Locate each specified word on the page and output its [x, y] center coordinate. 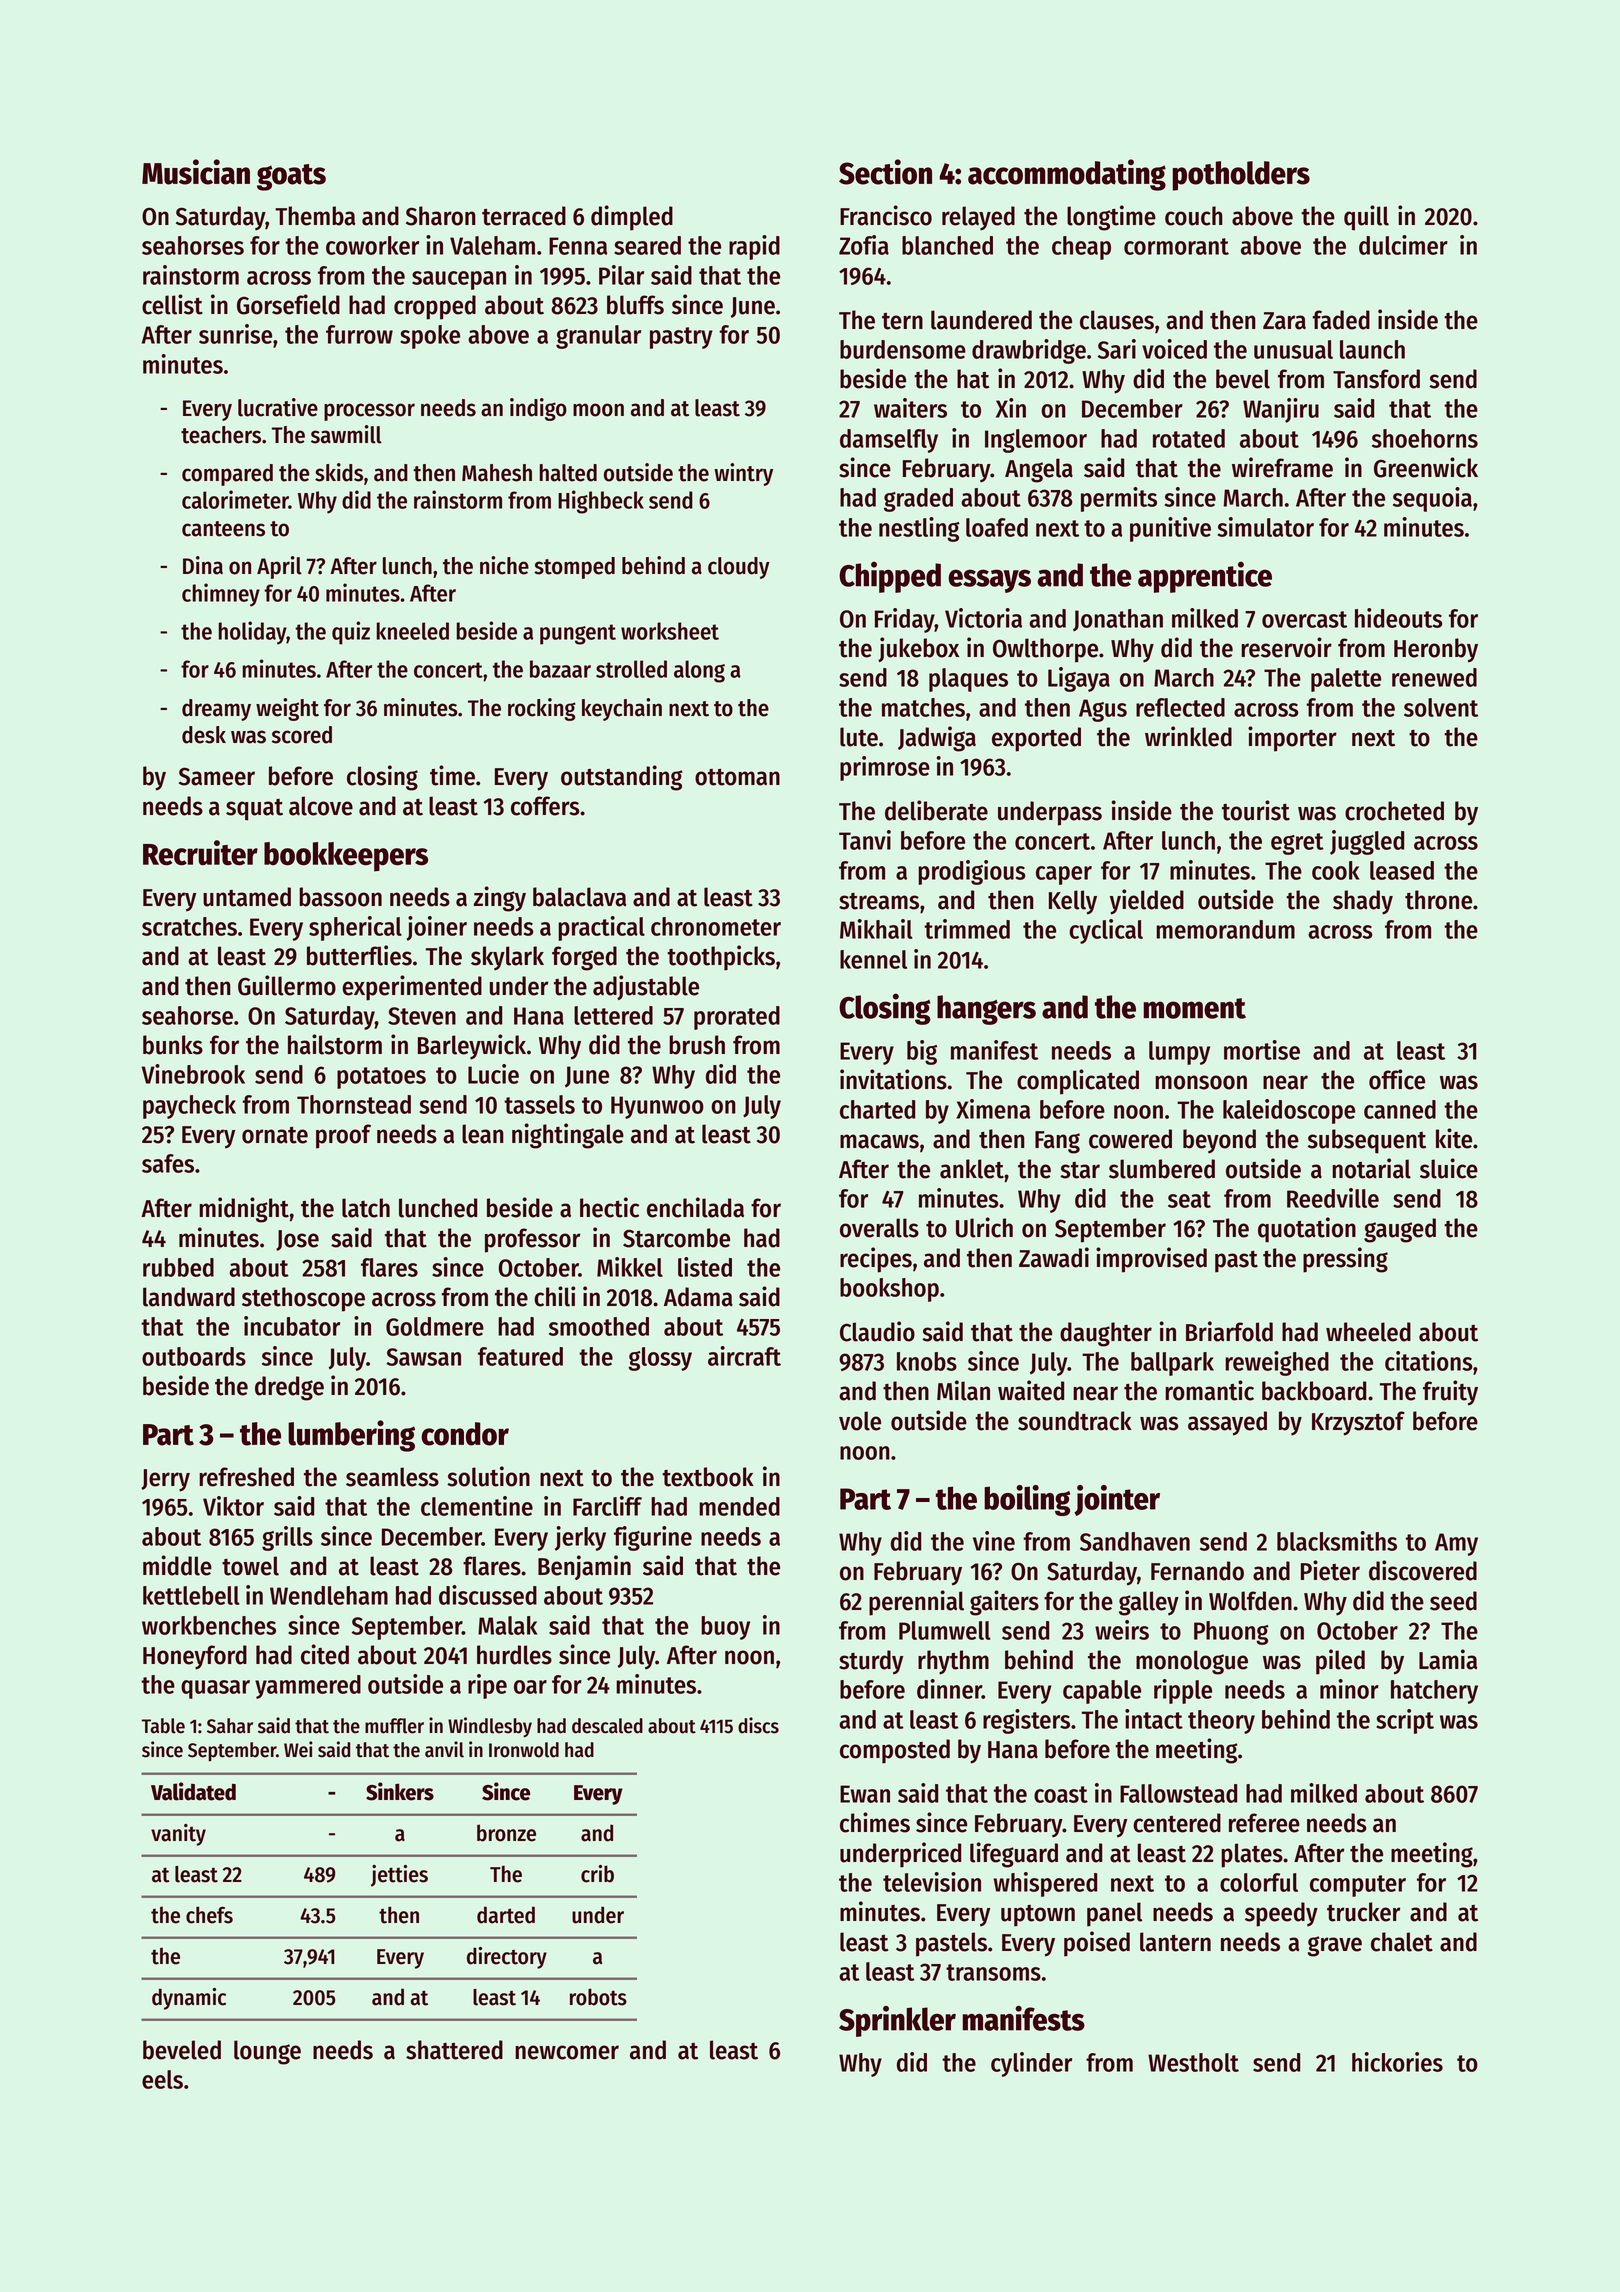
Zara [1284, 321]
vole [860, 1421]
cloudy [739, 568]
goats [291, 177]
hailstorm [335, 1044]
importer [1292, 739]
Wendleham [329, 1595]
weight [287, 709]
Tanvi [865, 840]
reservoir [1286, 647]
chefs [209, 1915]
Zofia [864, 245]
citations [1429, 1361]
